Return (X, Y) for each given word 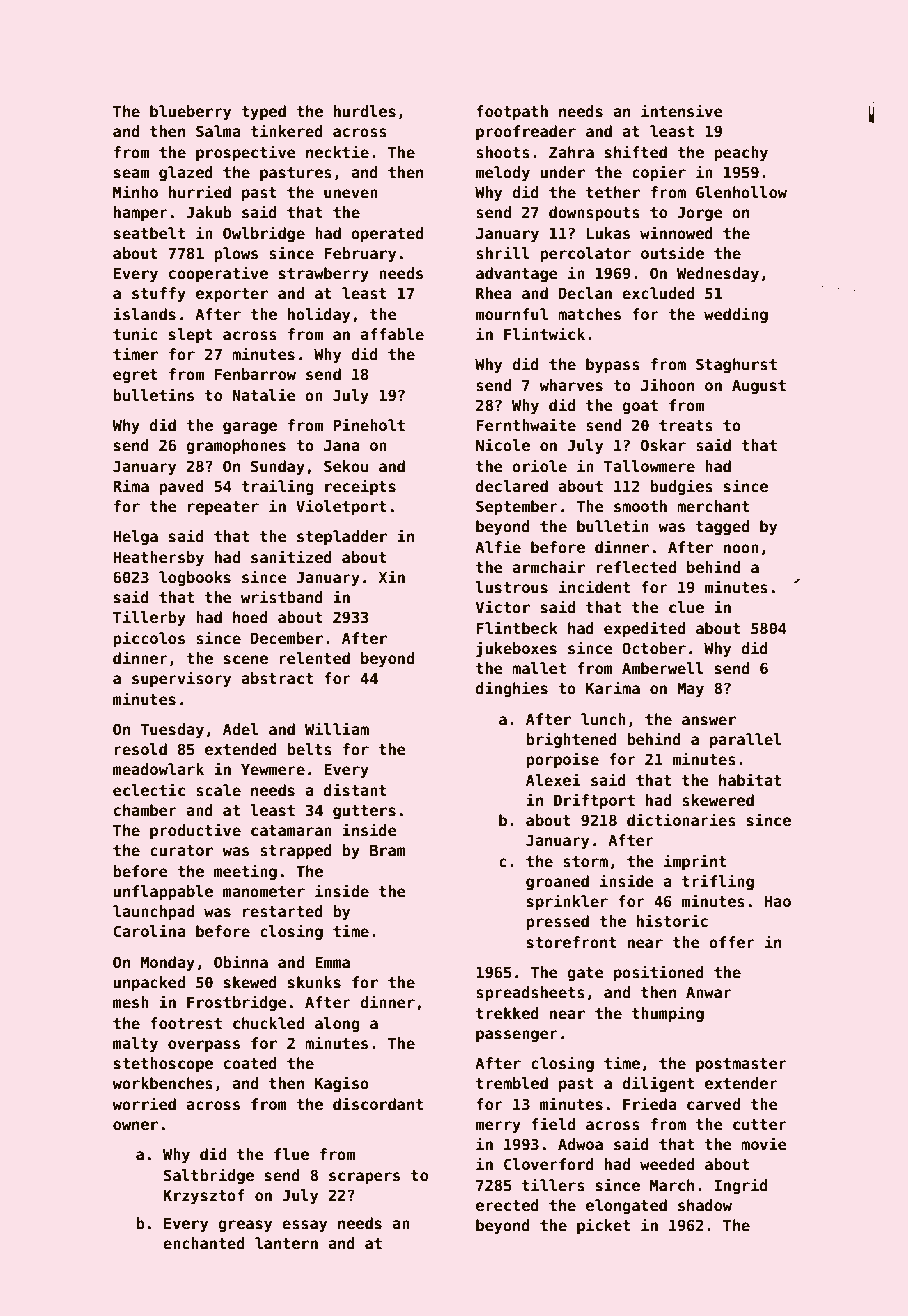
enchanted (204, 1243)
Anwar (709, 992)
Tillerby (149, 618)
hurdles (365, 111)
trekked (507, 1013)
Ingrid (741, 1186)
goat (640, 407)
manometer (264, 891)
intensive (682, 110)
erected (507, 1205)
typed (263, 112)
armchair (548, 566)
